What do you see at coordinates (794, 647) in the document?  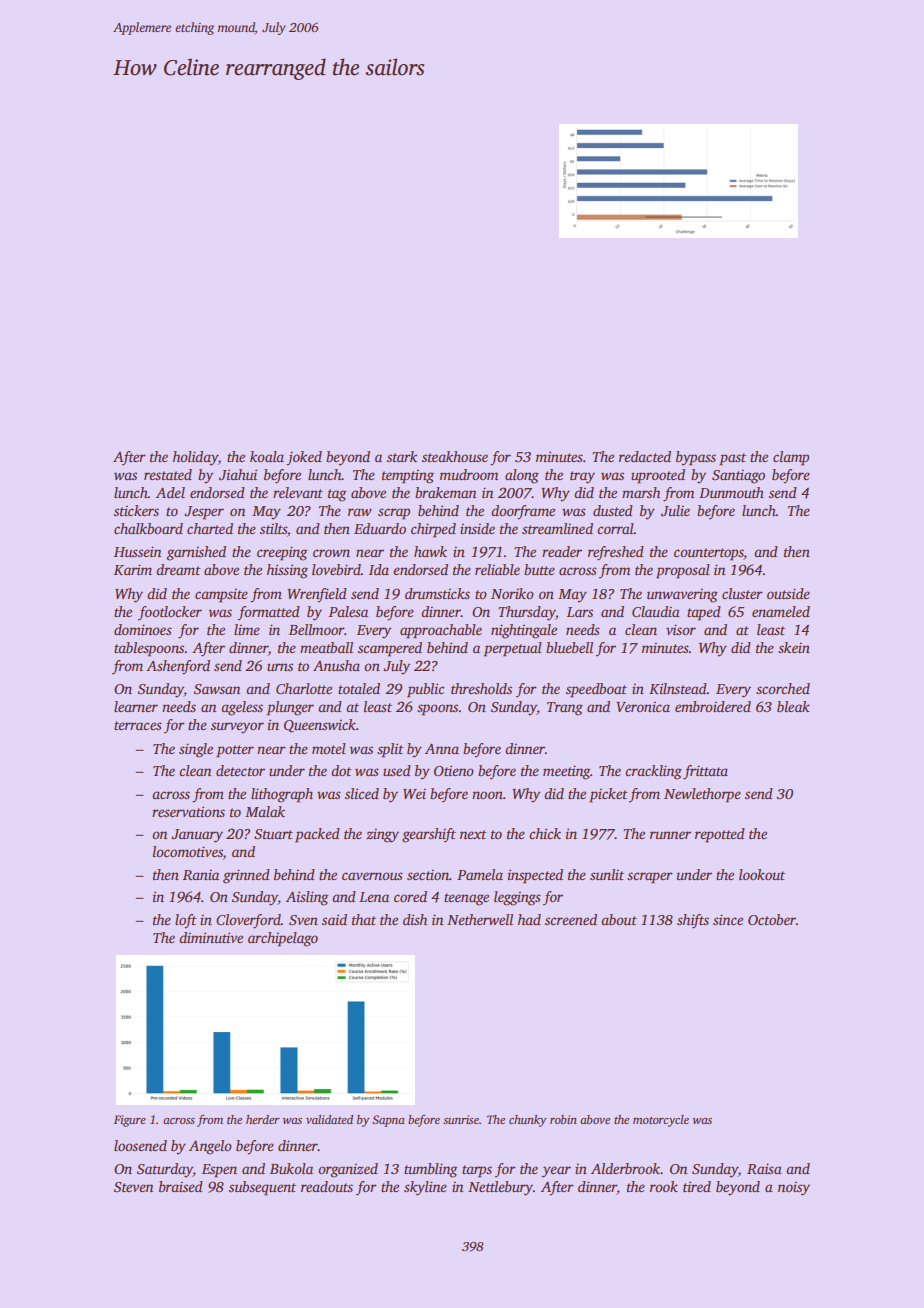 I see `skein` at bounding box center [794, 647].
